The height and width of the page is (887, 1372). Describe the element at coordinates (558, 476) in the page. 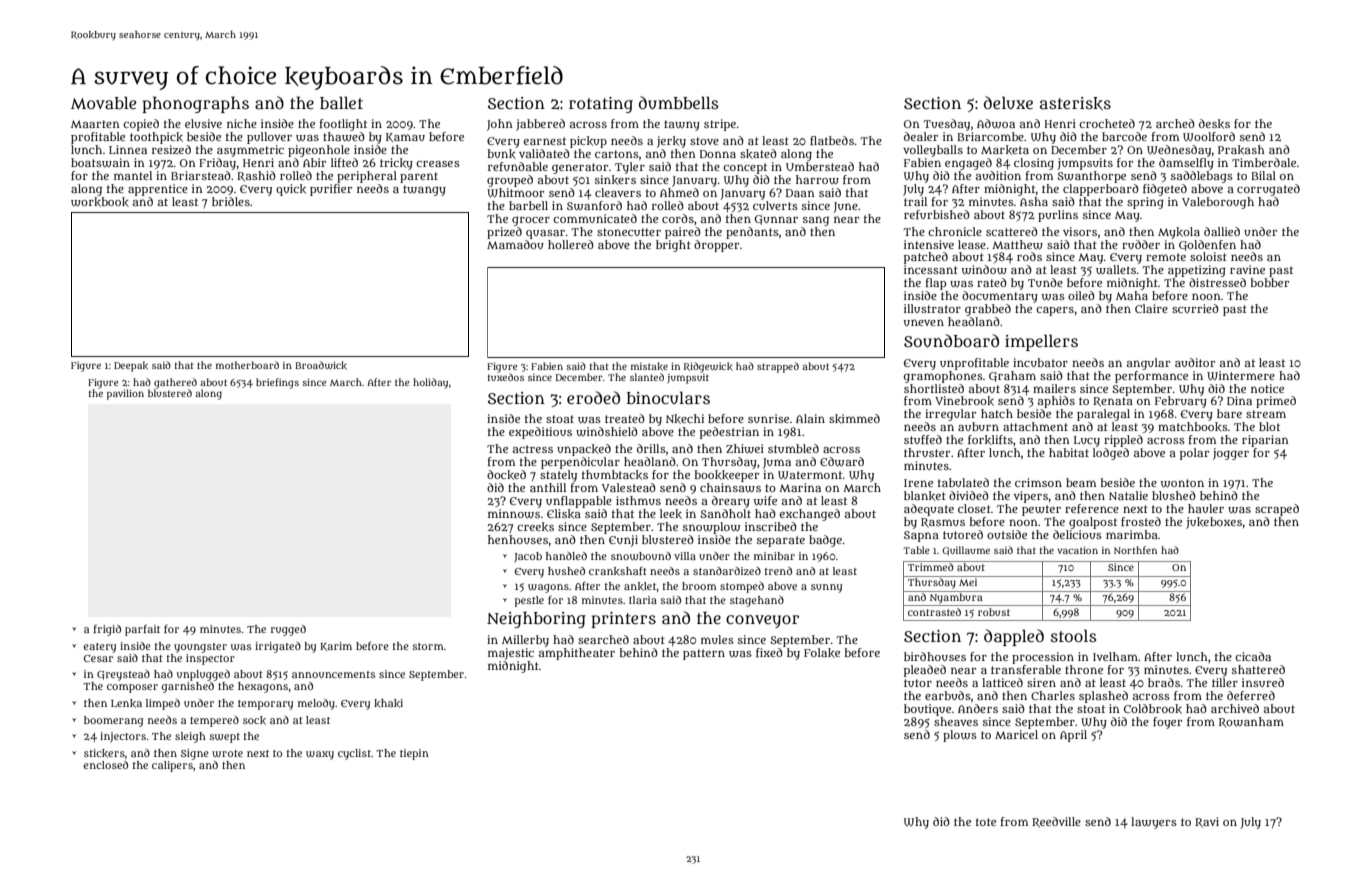

I see `stately` at that location.
